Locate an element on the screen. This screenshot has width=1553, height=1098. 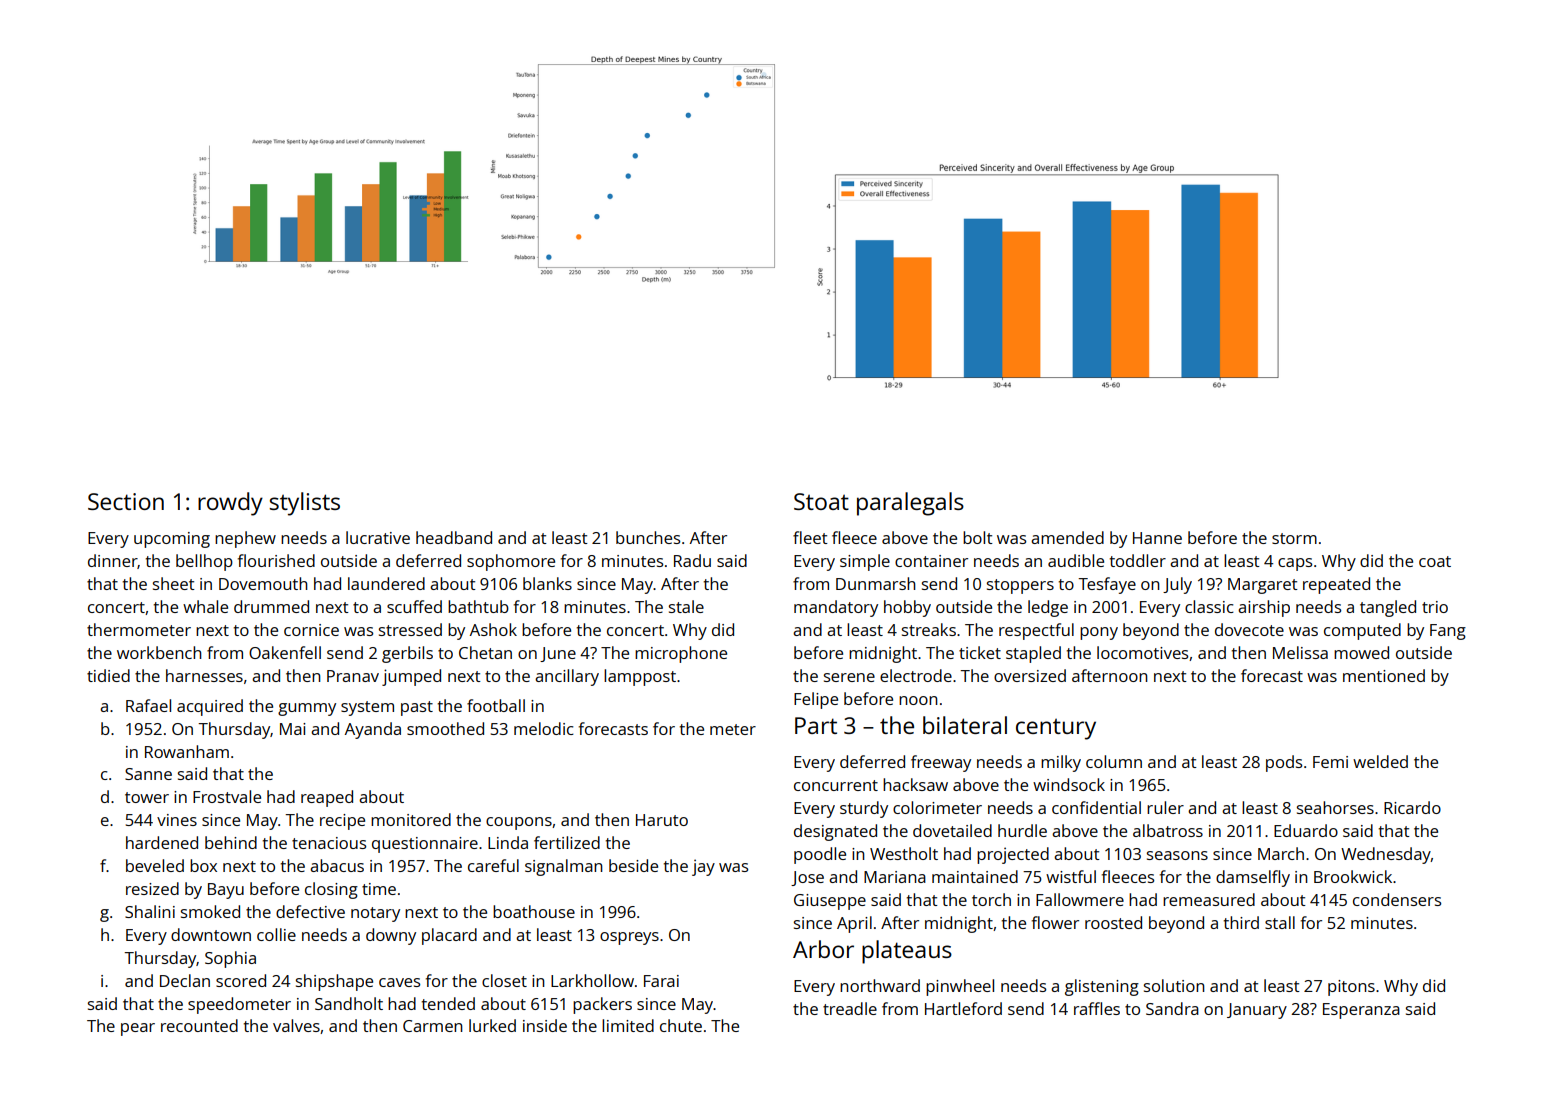
Oakenfell is located at coordinates (285, 652).
